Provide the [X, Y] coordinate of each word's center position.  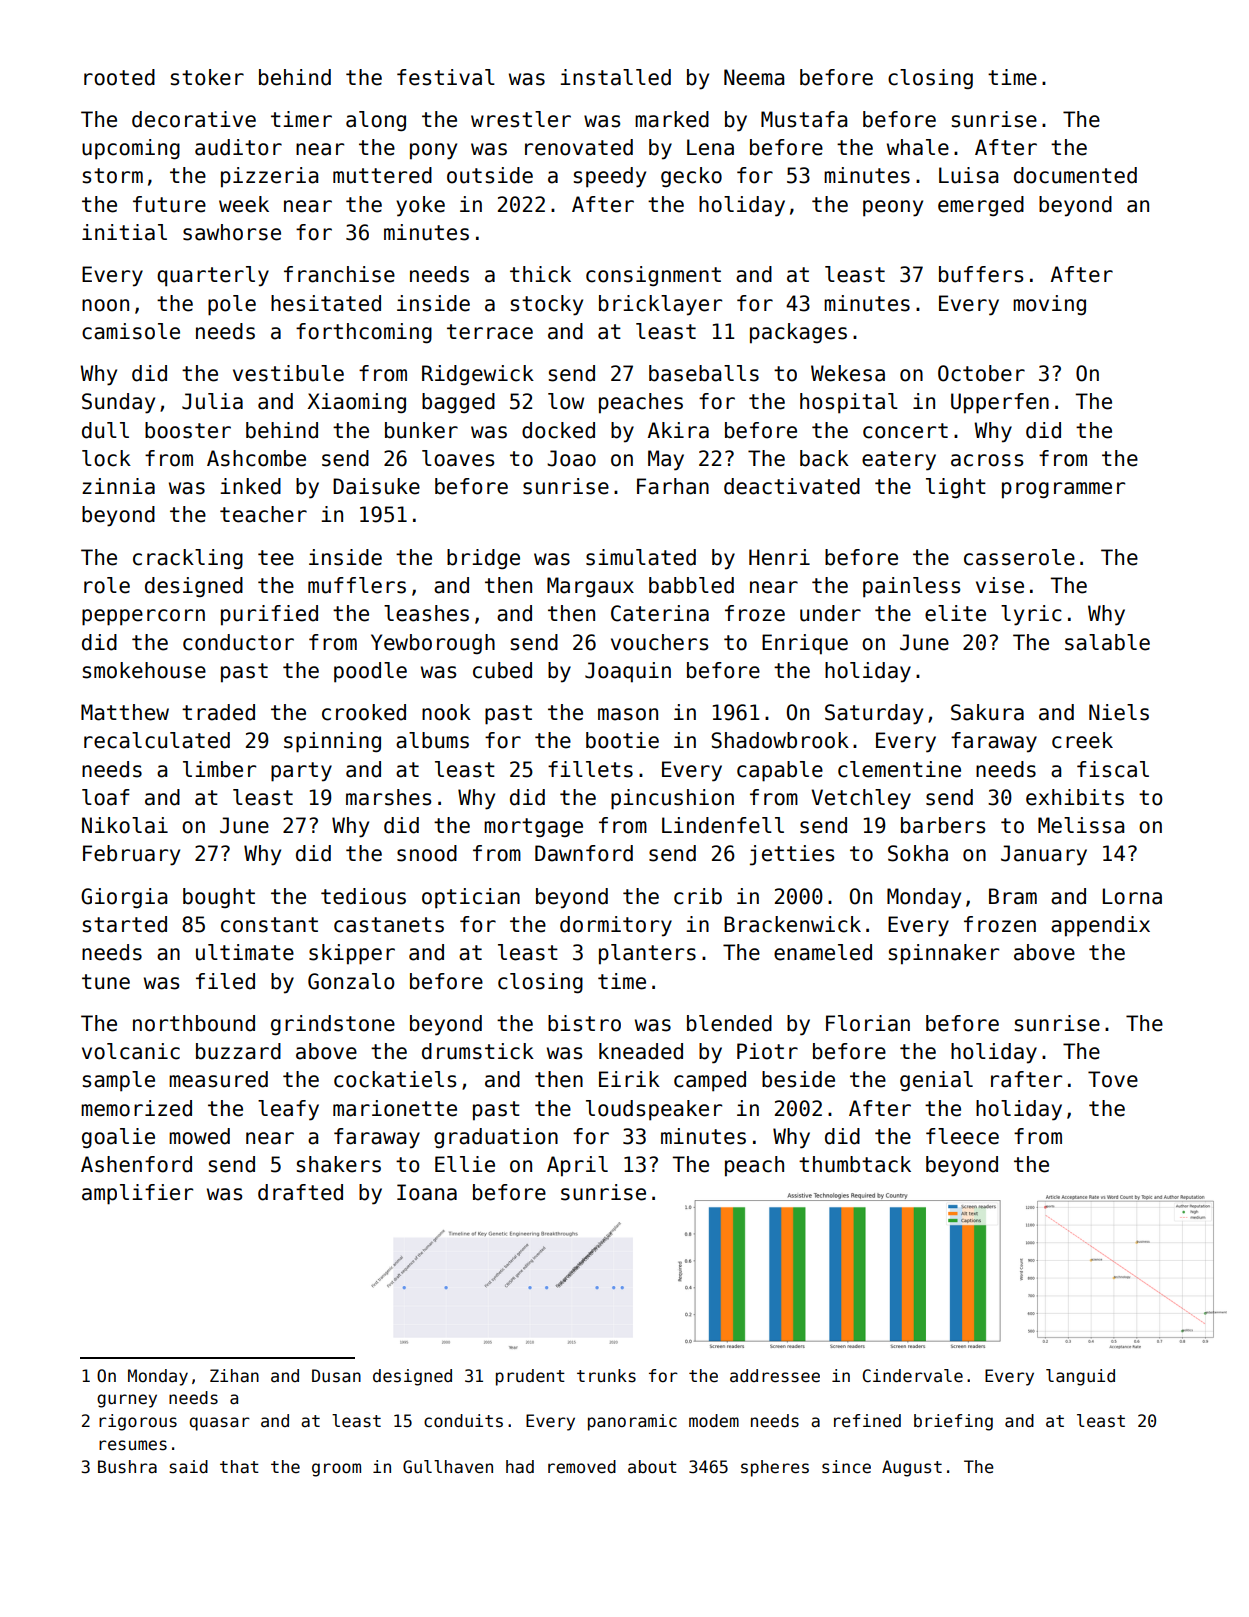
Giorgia [124, 898]
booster [188, 430]
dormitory [616, 926]
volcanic [131, 1051]
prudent [530, 1377]
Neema [754, 77]
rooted [119, 77]
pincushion [672, 799]
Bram [1013, 896]
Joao [571, 458]
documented [1075, 175]
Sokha [918, 853]
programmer [1063, 490]
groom [336, 1470]
